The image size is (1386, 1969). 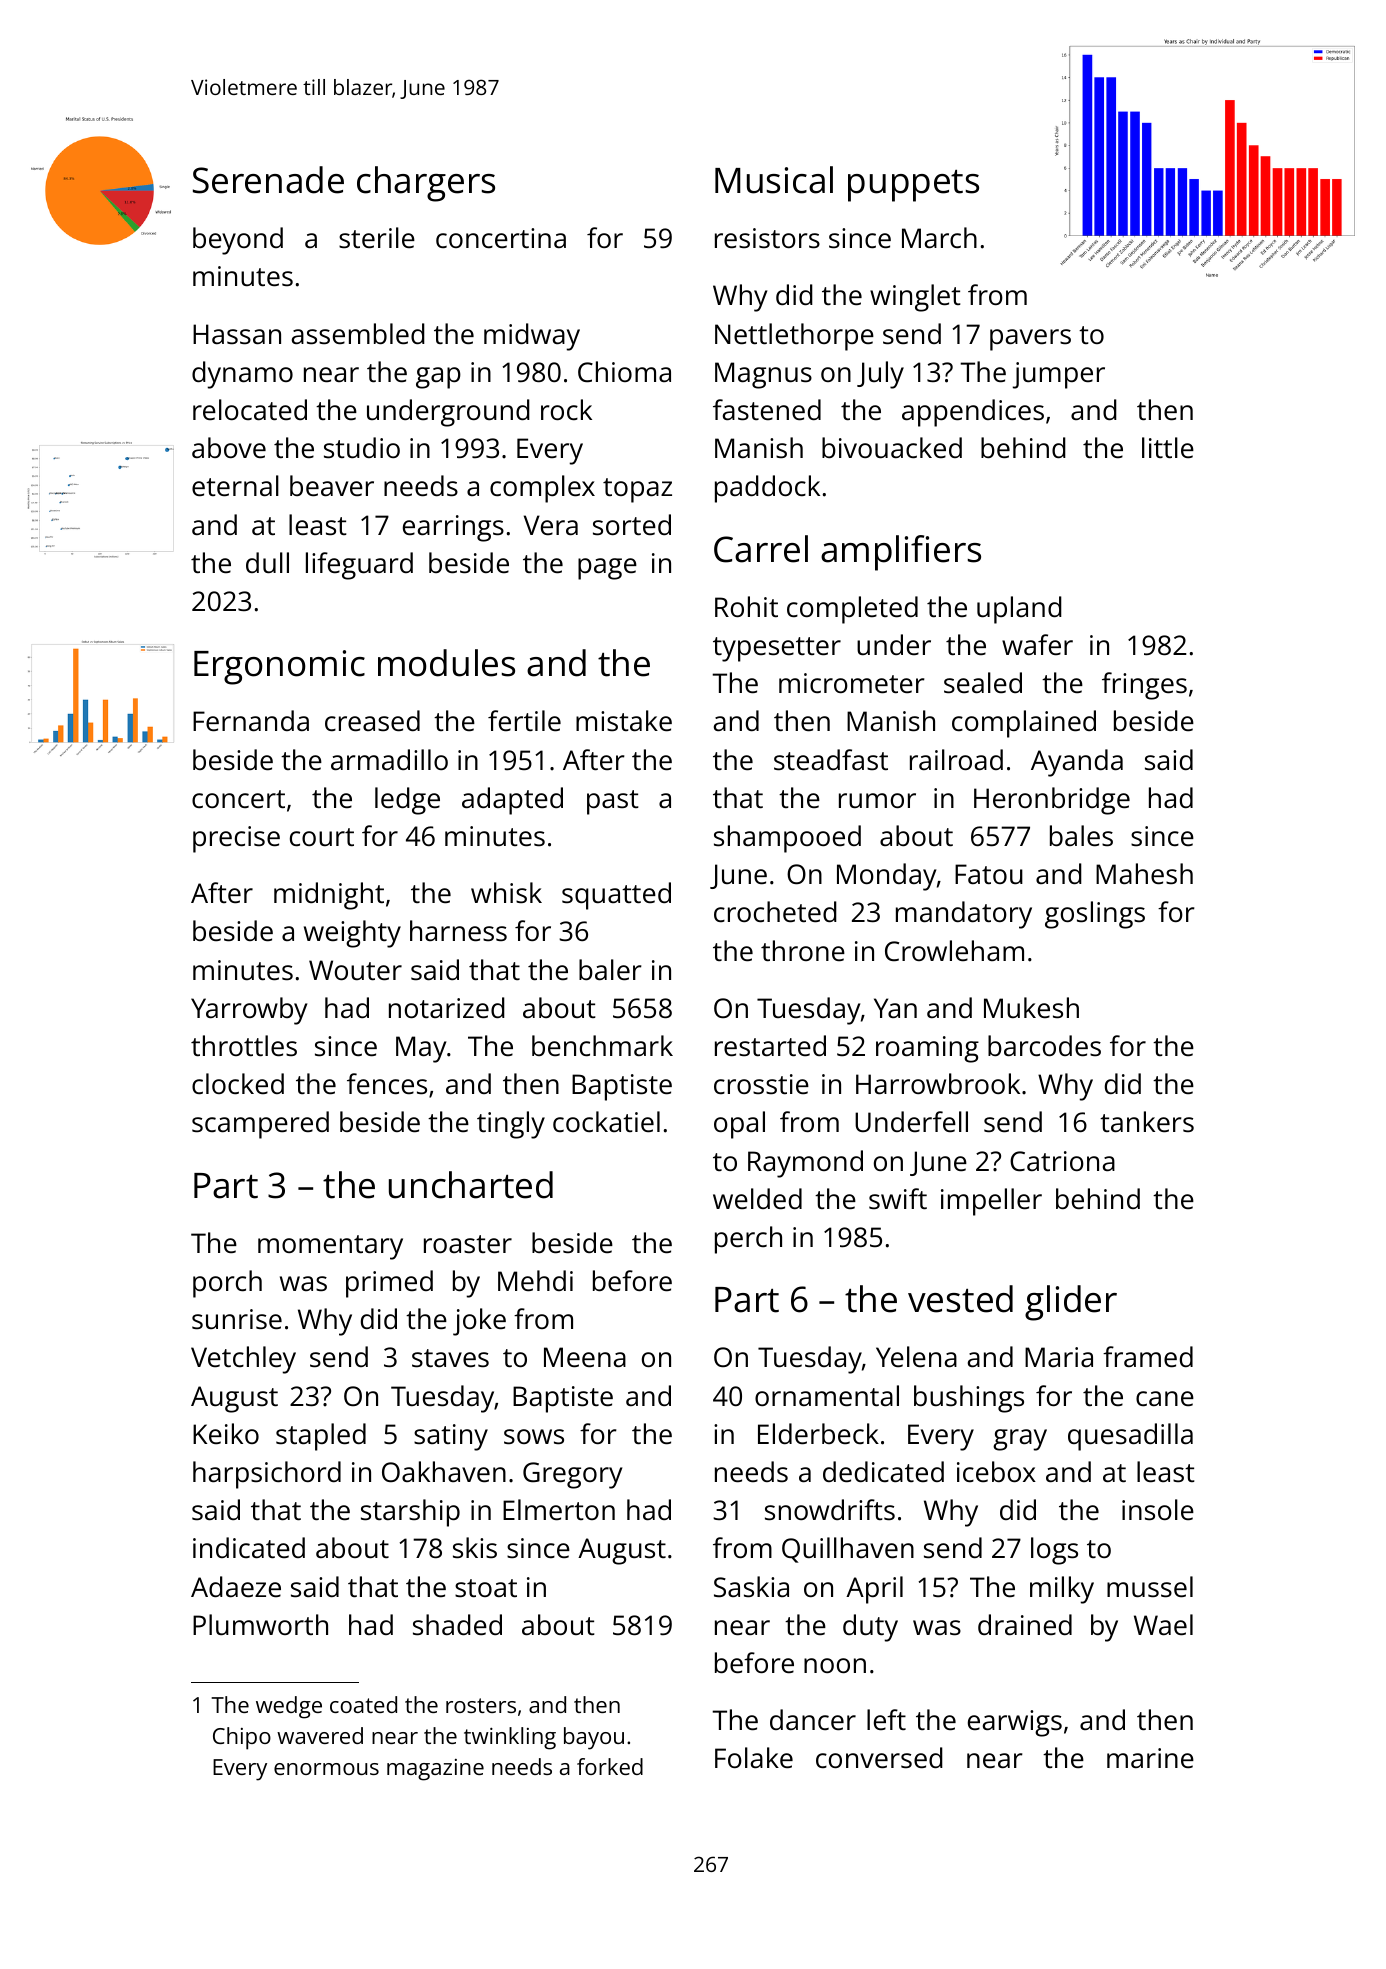 I want to click on complained, so click(x=1024, y=724).
